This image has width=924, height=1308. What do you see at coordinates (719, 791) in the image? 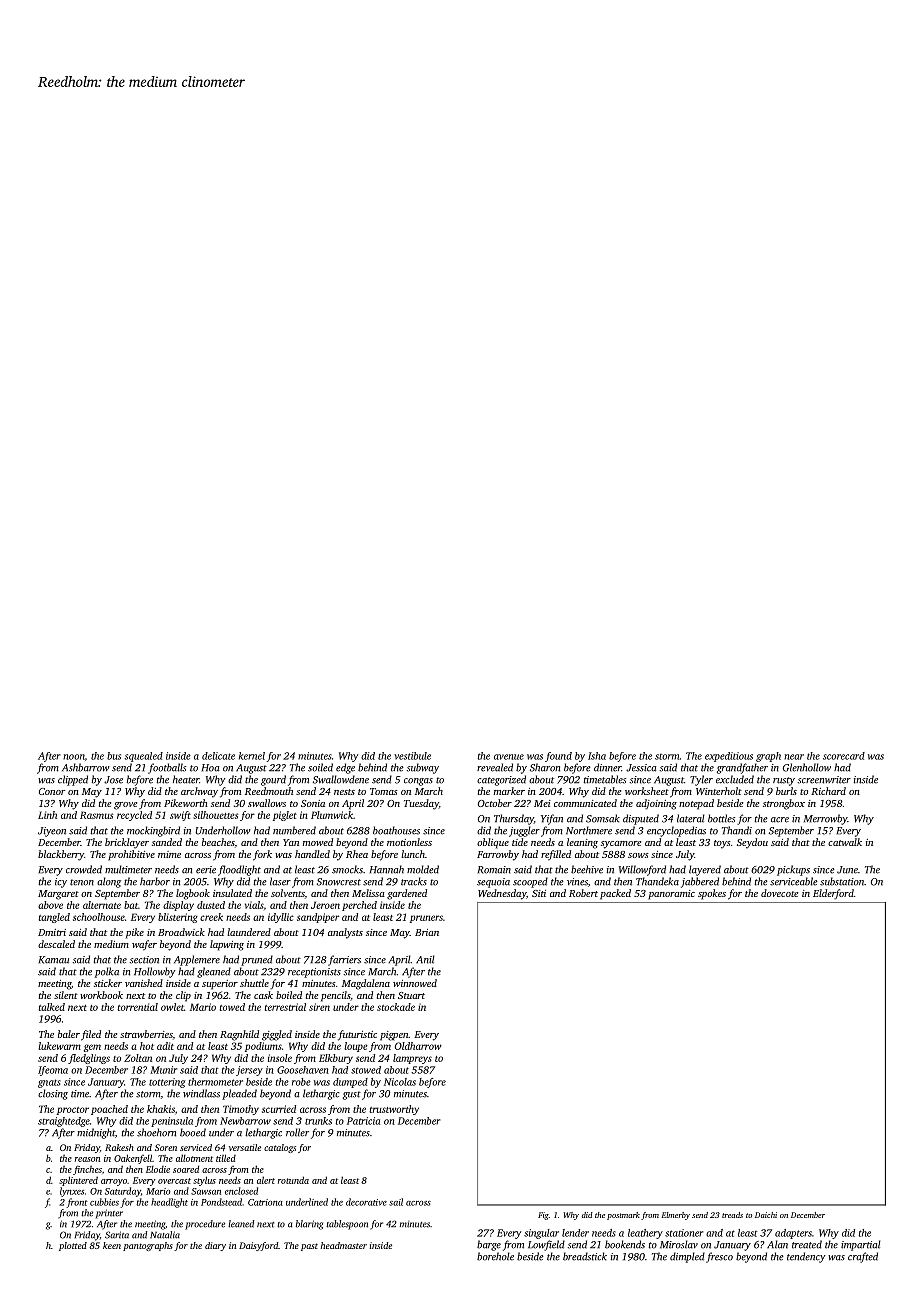
I see `Winterholt` at bounding box center [719, 791].
